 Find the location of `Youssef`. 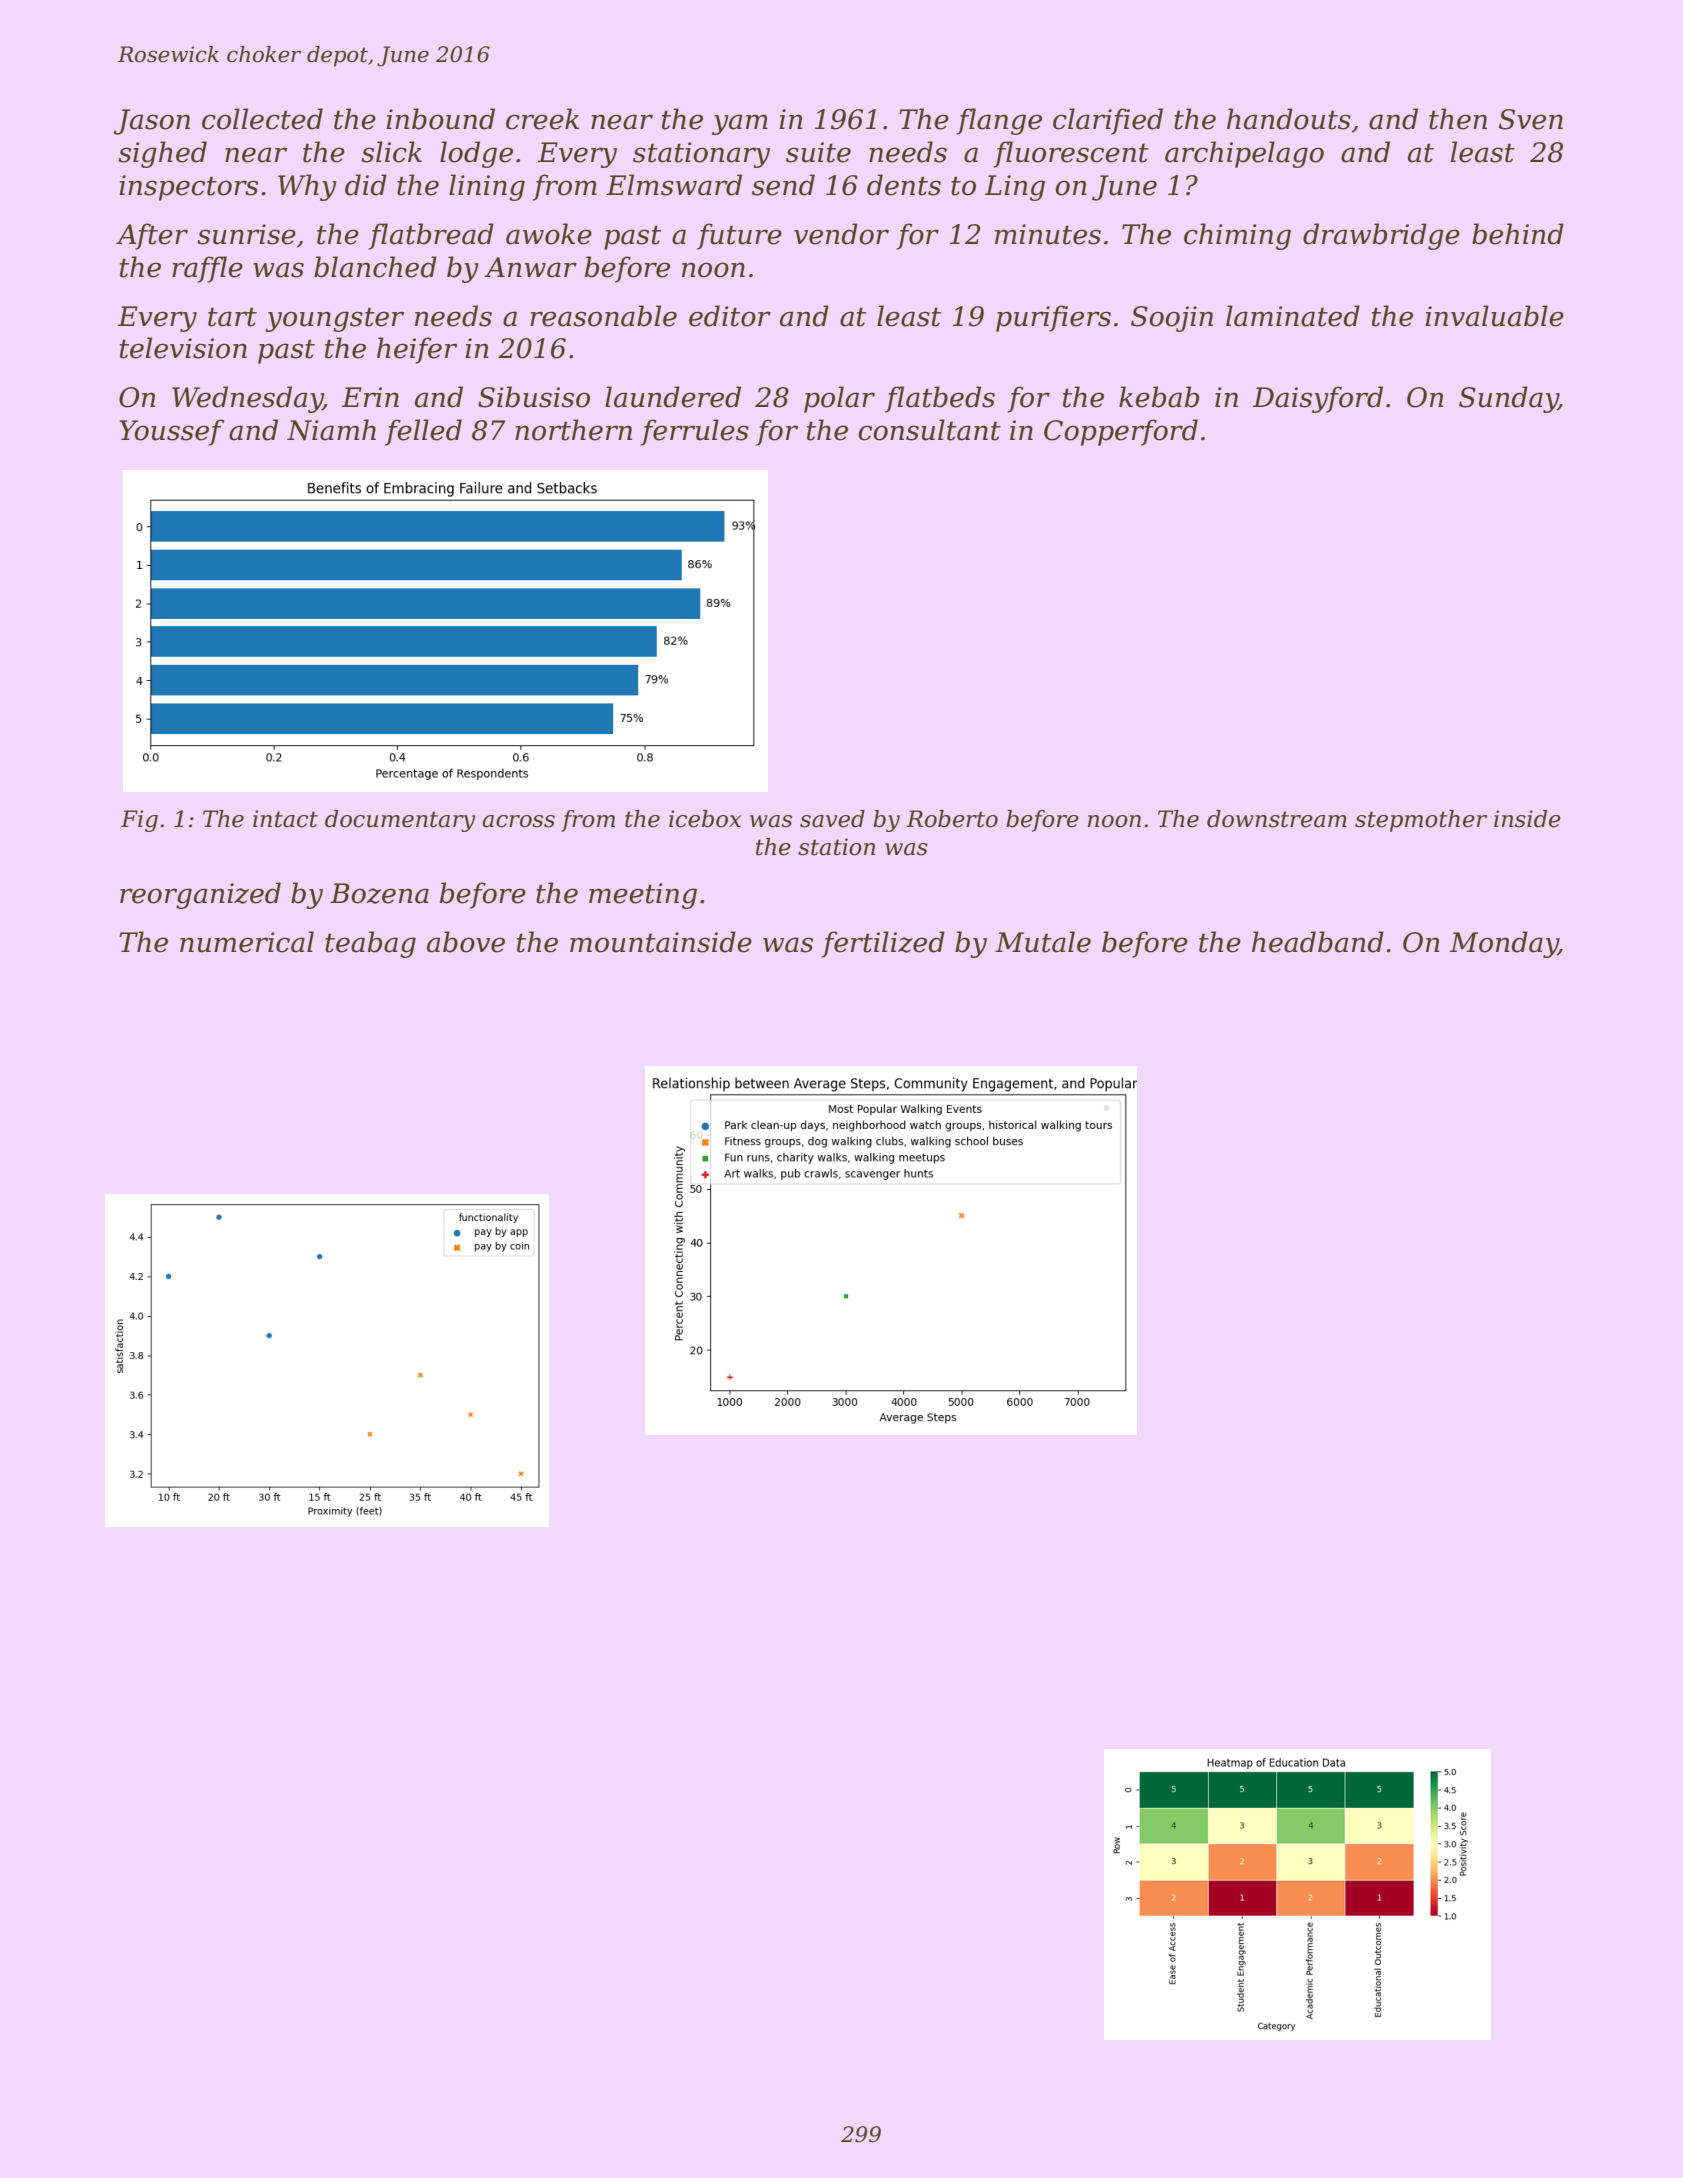

Youssef is located at coordinates (171, 432).
